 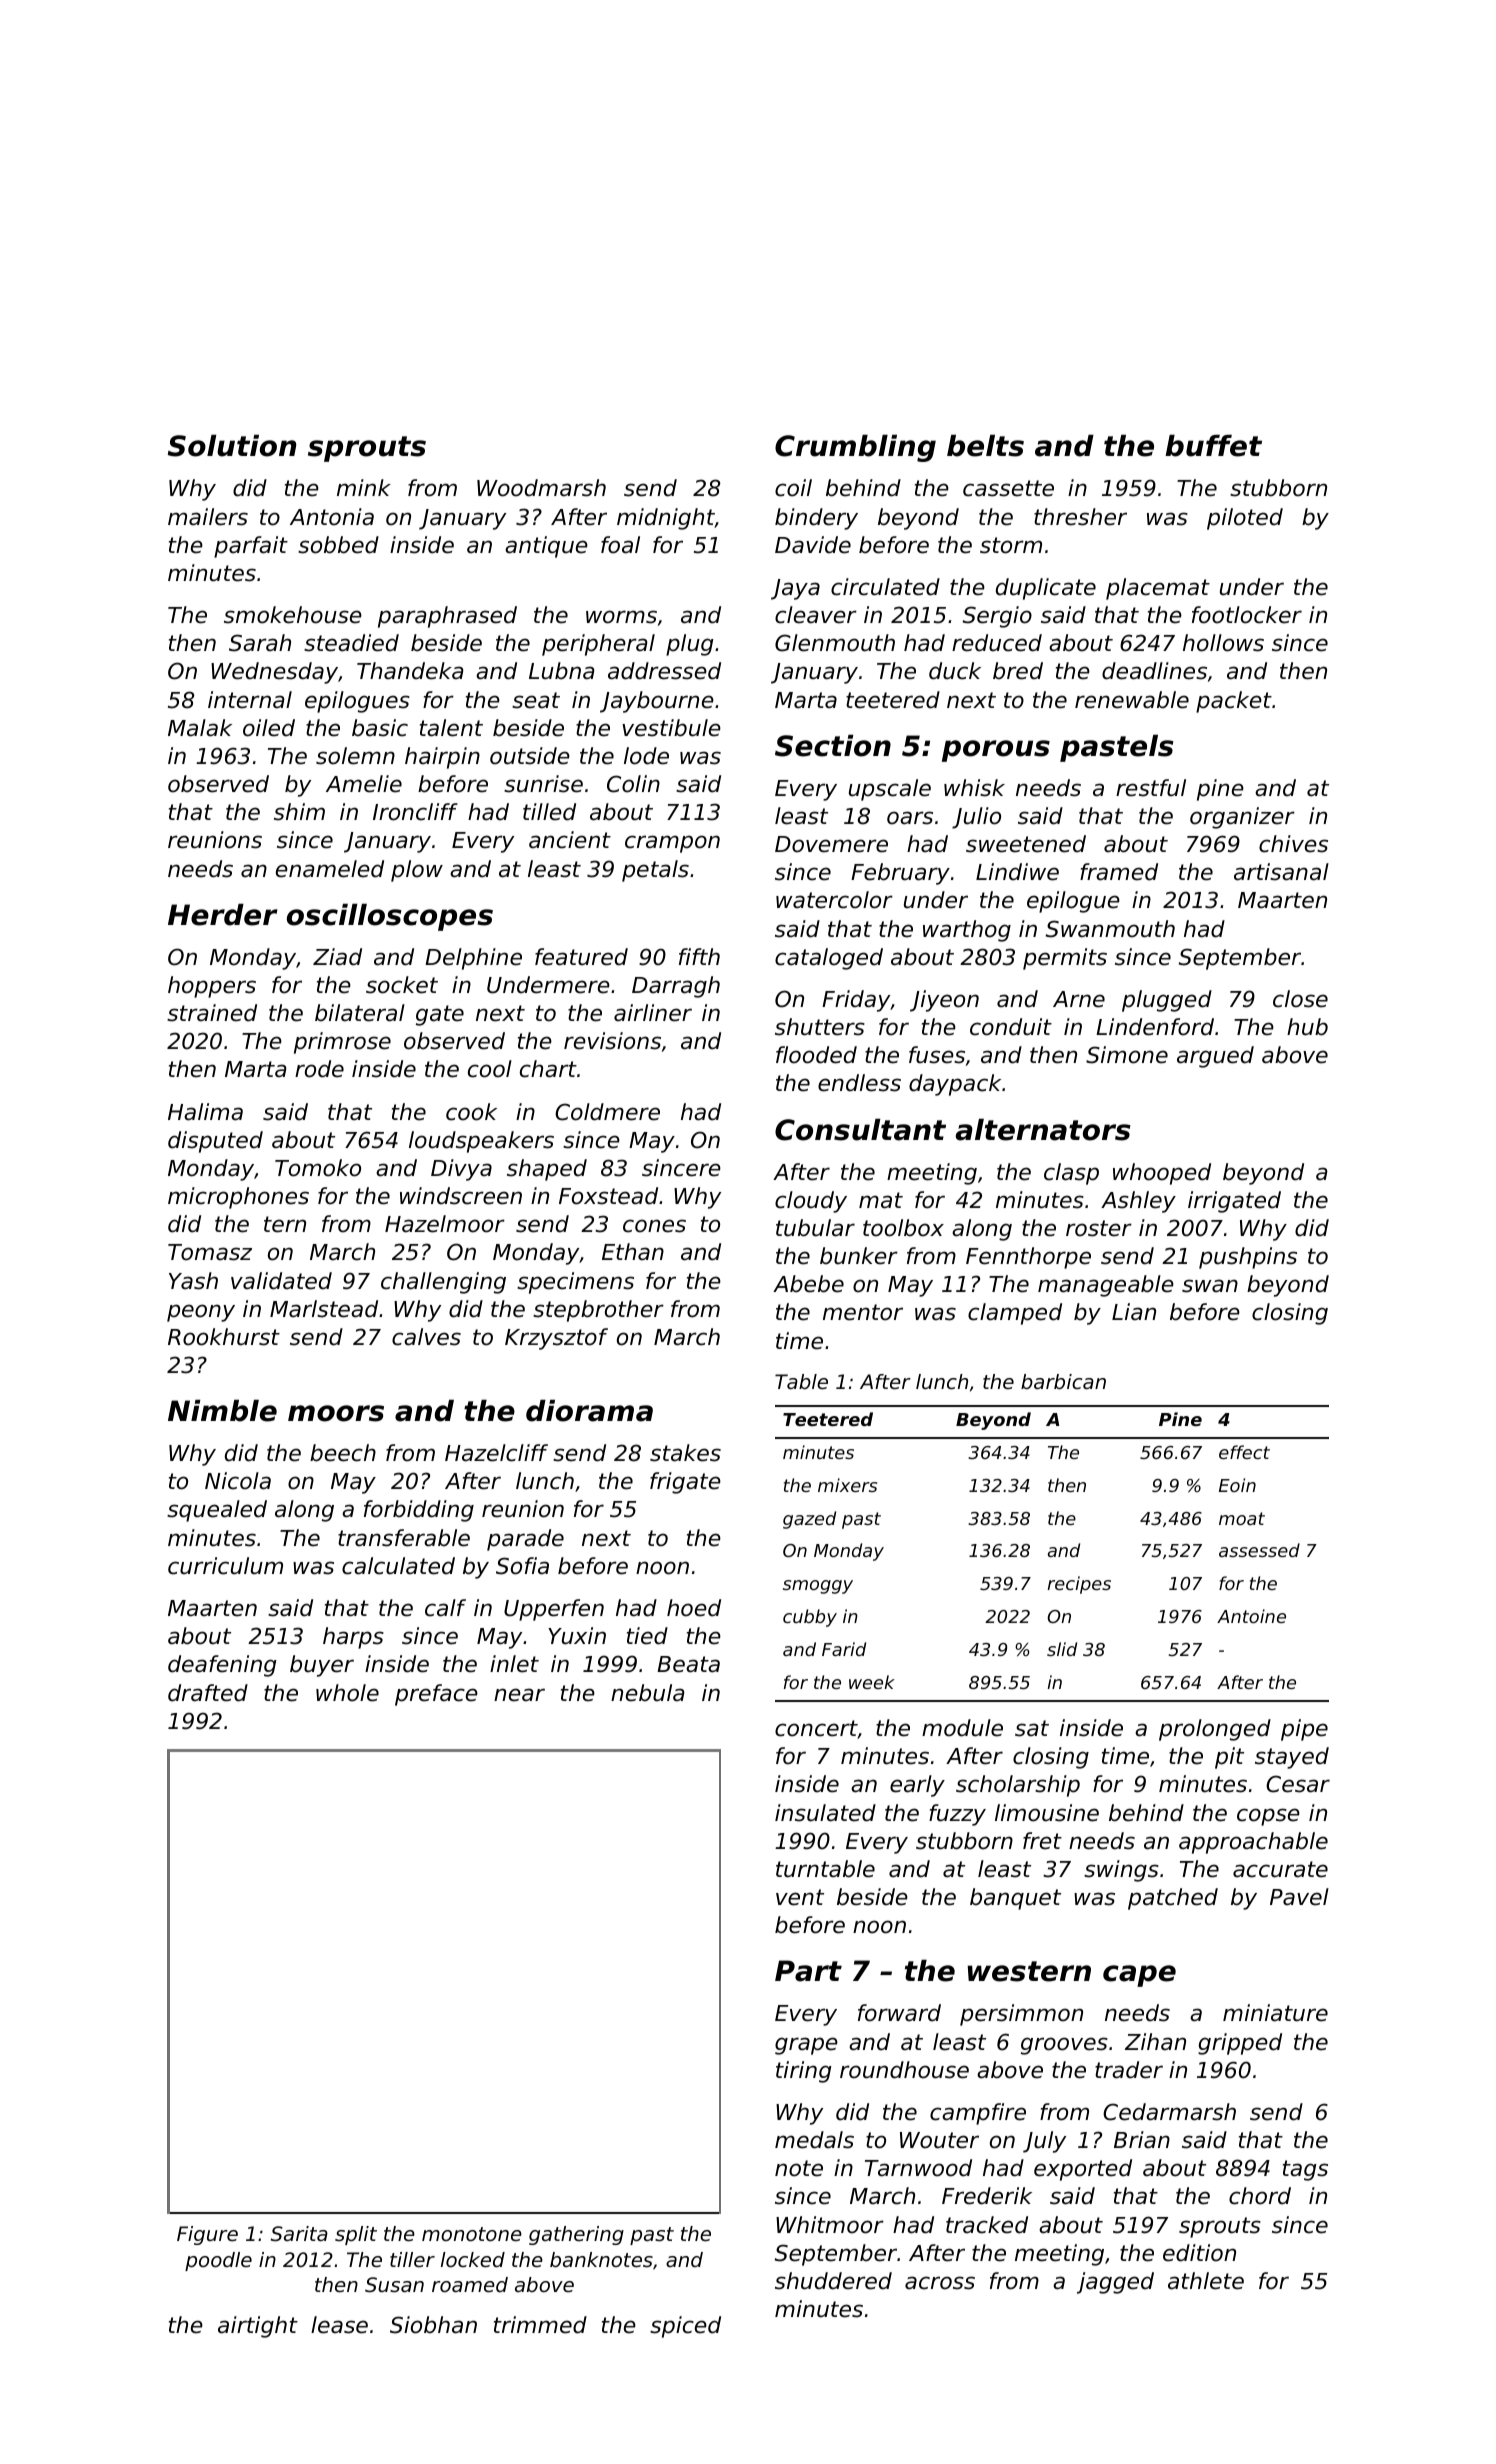 I want to click on mailers, so click(x=208, y=517).
